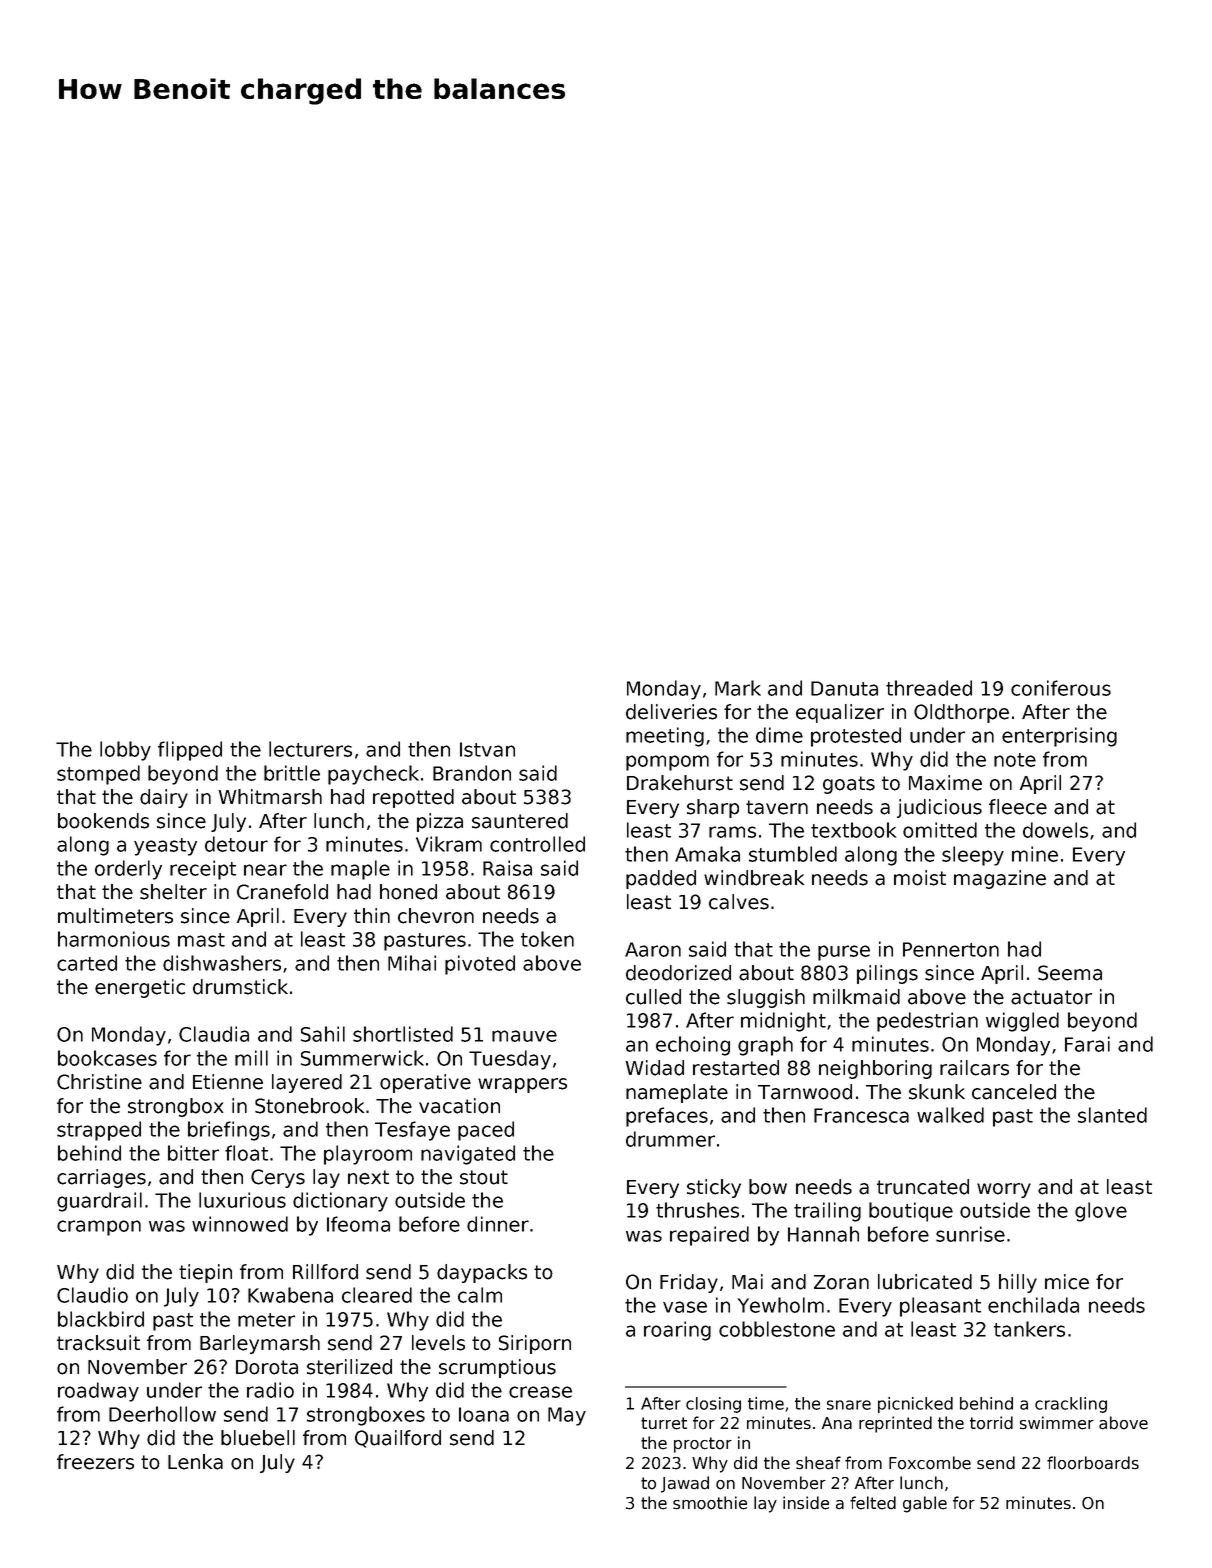 This image has height=1568, width=1212. Describe the element at coordinates (164, 798) in the image. I see `dairy` at that location.
